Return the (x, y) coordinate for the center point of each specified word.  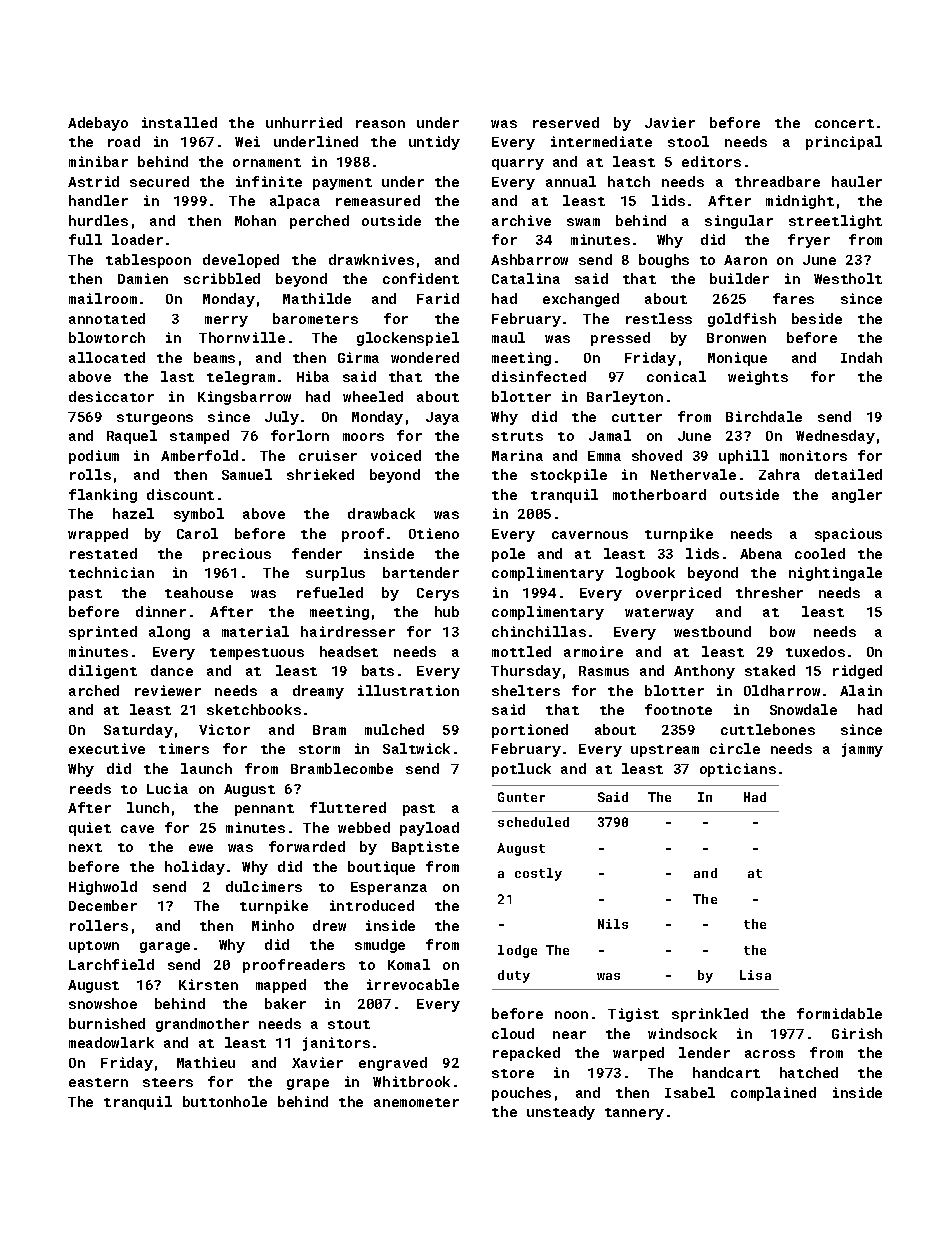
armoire (593, 651)
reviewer (168, 690)
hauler (857, 181)
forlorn (300, 435)
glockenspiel (408, 339)
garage (165, 947)
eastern (98, 1082)
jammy (862, 750)
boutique (381, 868)
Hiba (313, 376)
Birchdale (764, 416)
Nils (613, 924)
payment (342, 184)
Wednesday (835, 437)
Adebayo (98, 124)
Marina (517, 455)
